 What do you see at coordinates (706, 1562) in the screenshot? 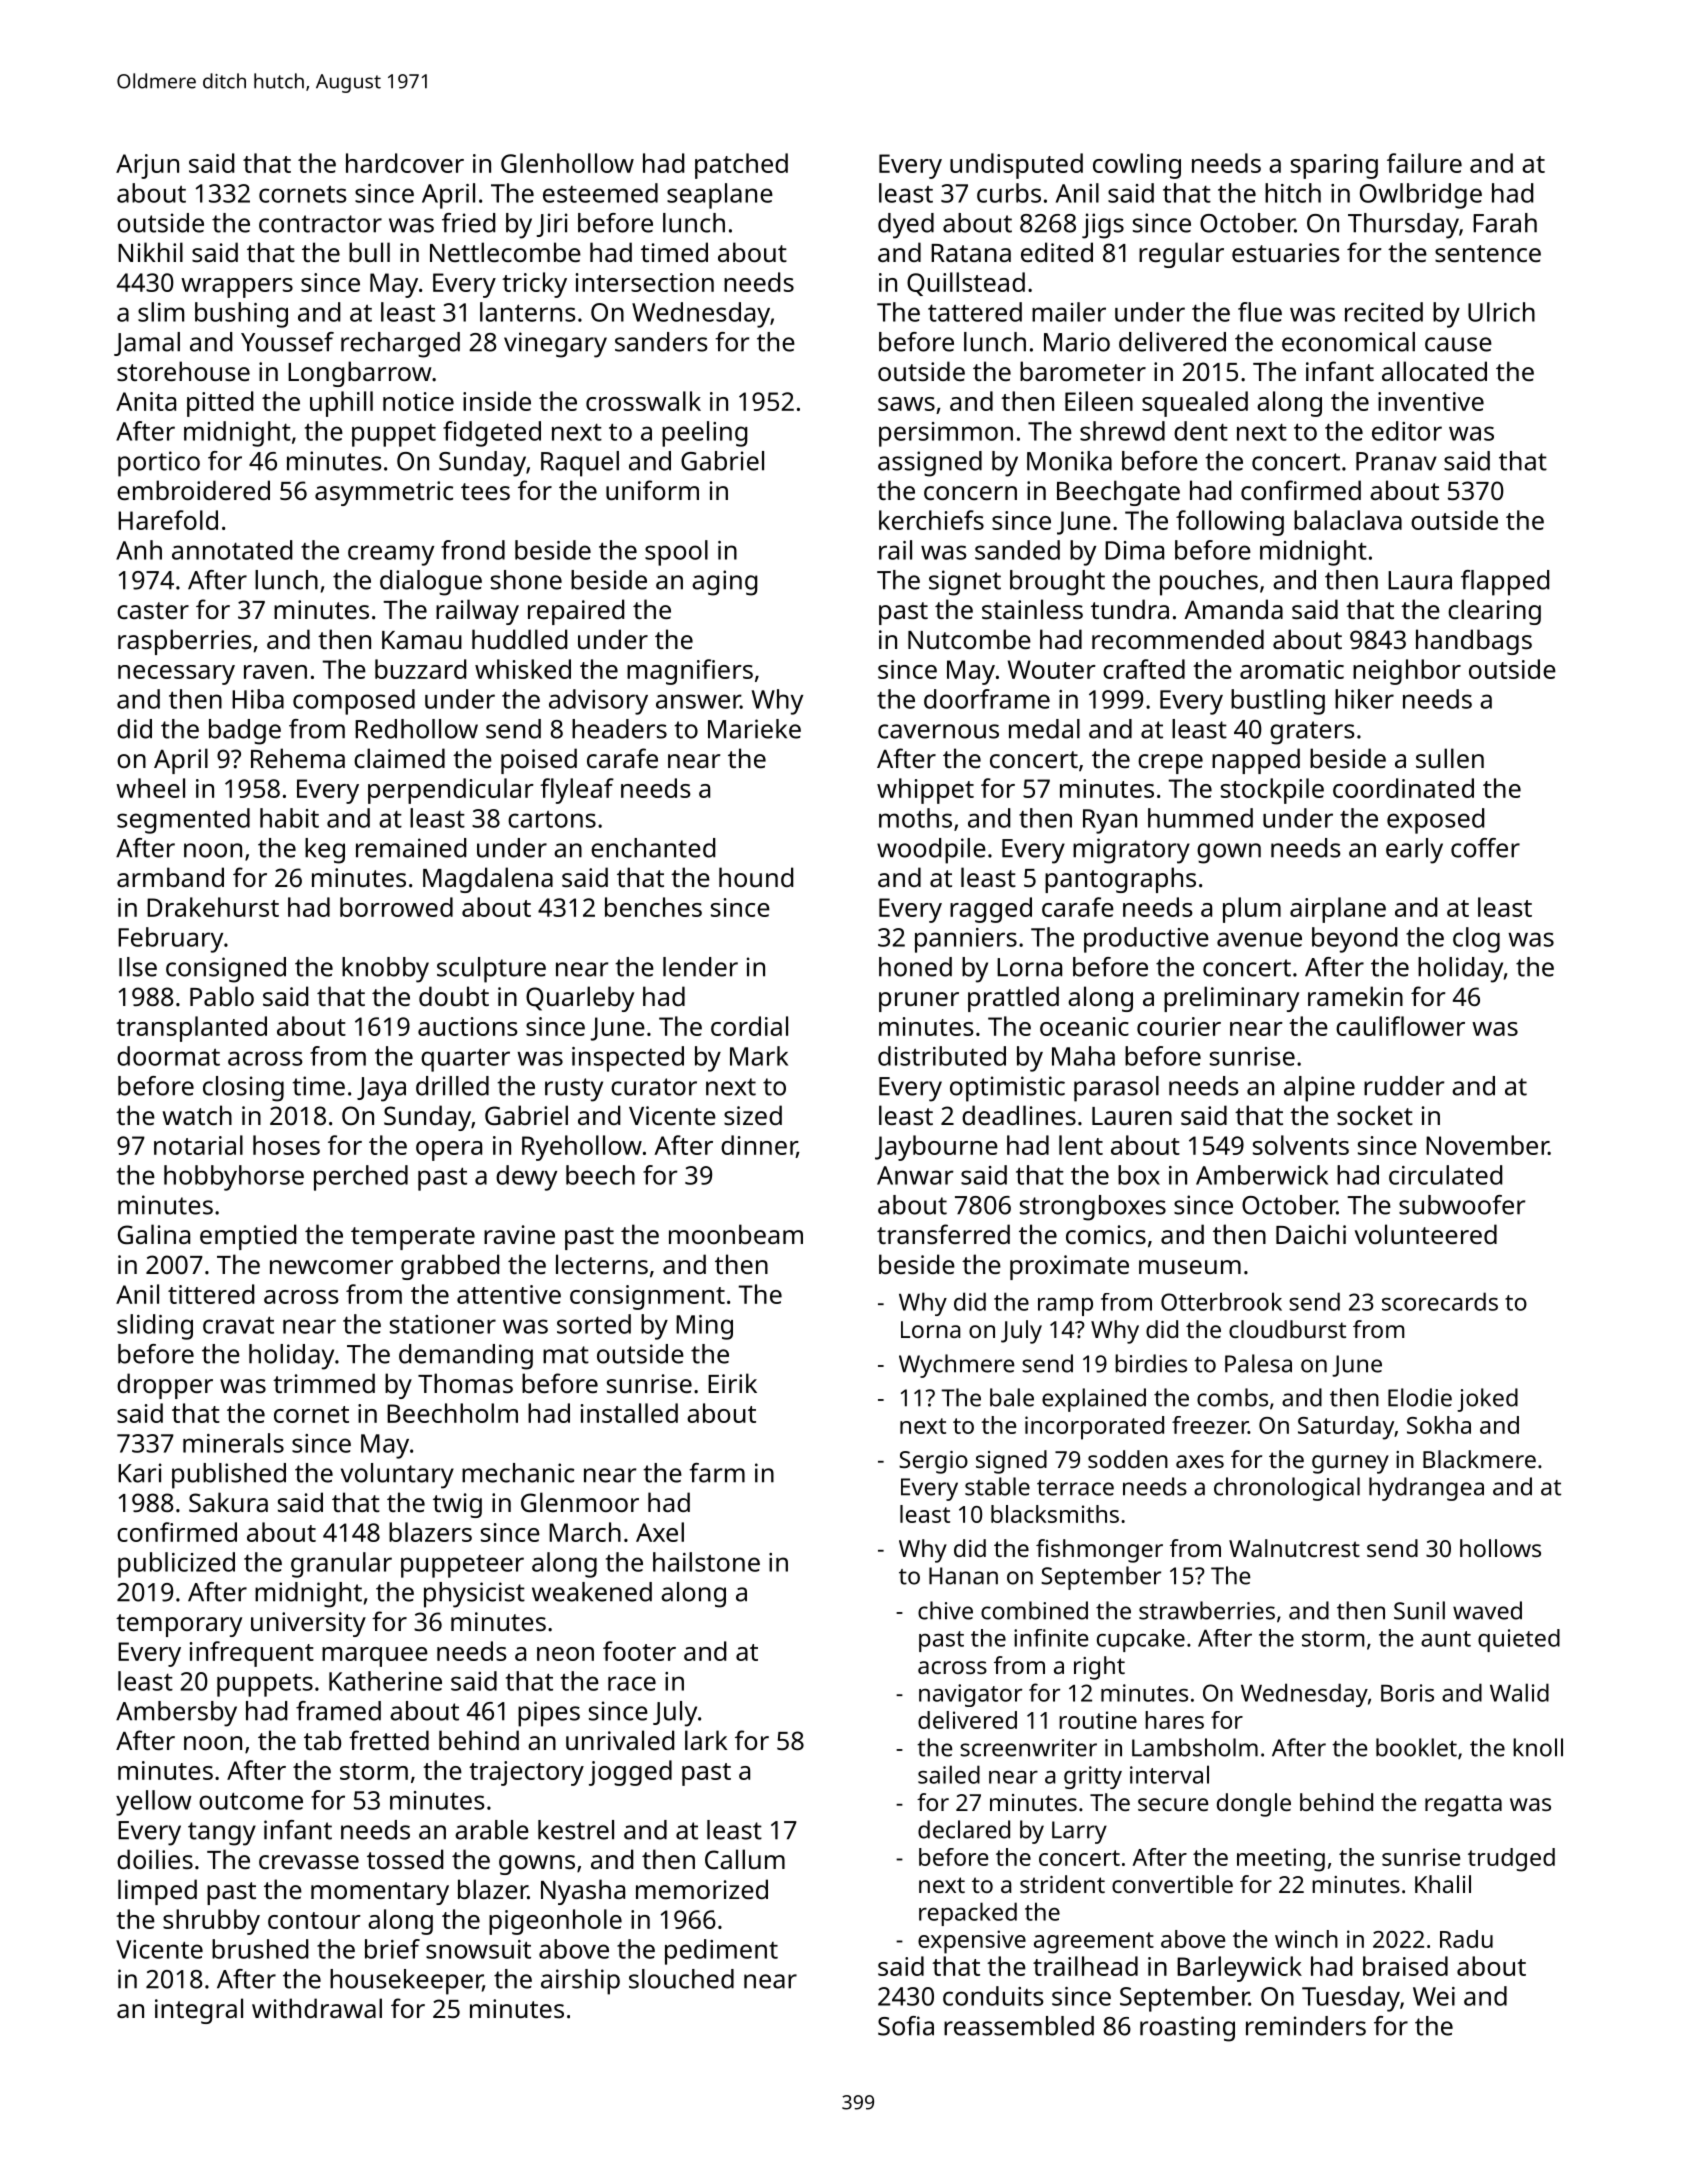
I see `hailstone` at bounding box center [706, 1562].
